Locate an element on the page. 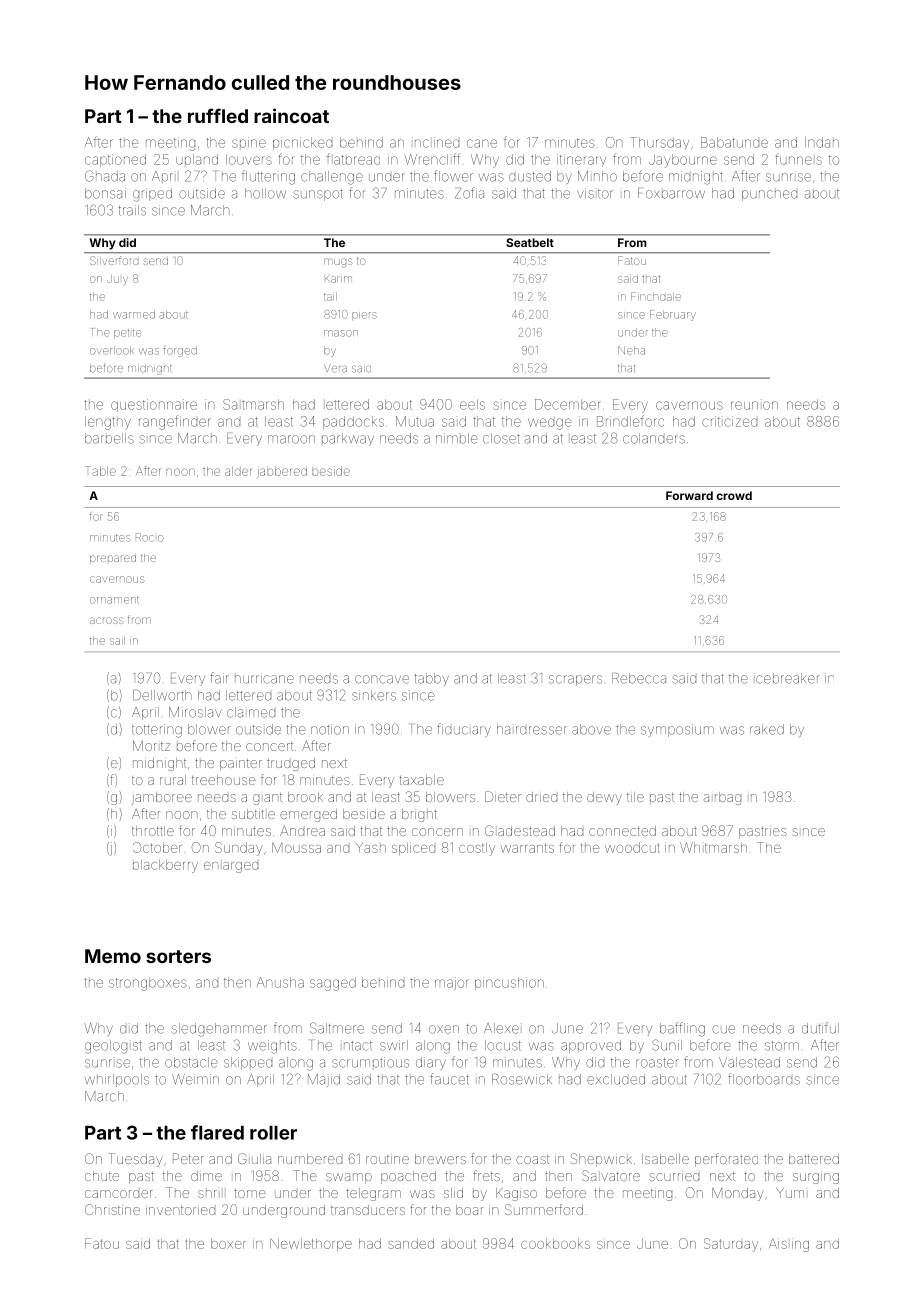  parkway is located at coordinates (348, 439).
